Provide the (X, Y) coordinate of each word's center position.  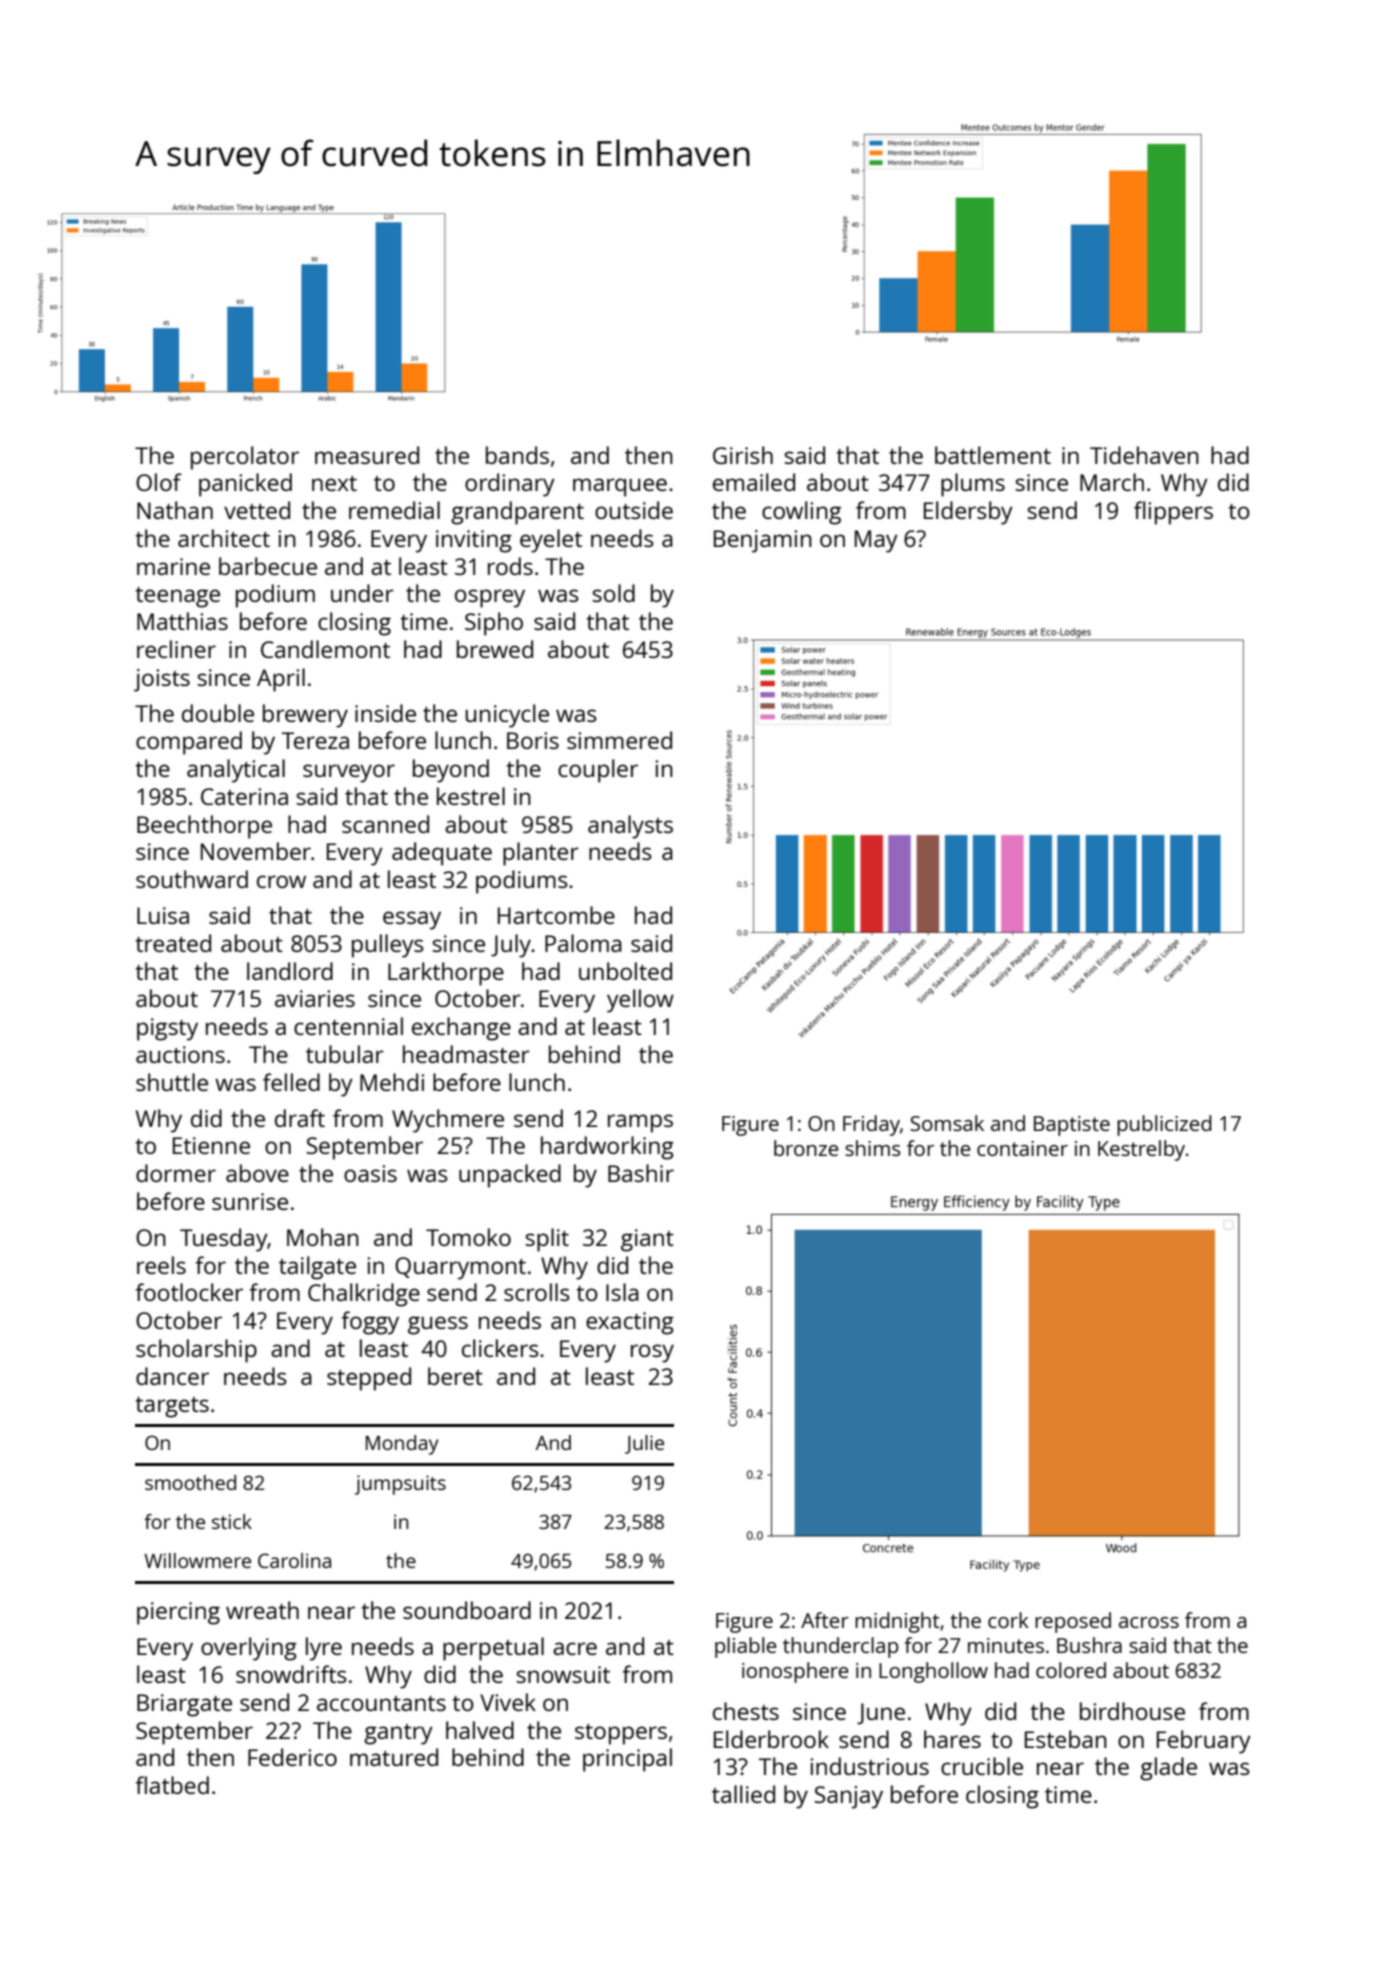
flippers (1173, 513)
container (1022, 1148)
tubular (345, 1054)
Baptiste (1072, 1126)
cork (1008, 1620)
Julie (644, 1444)
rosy (652, 1353)
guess (438, 1325)
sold (613, 593)
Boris (533, 740)
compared (189, 743)
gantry (398, 1734)
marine (173, 566)
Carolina (294, 1560)
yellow (640, 1001)
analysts (630, 827)
